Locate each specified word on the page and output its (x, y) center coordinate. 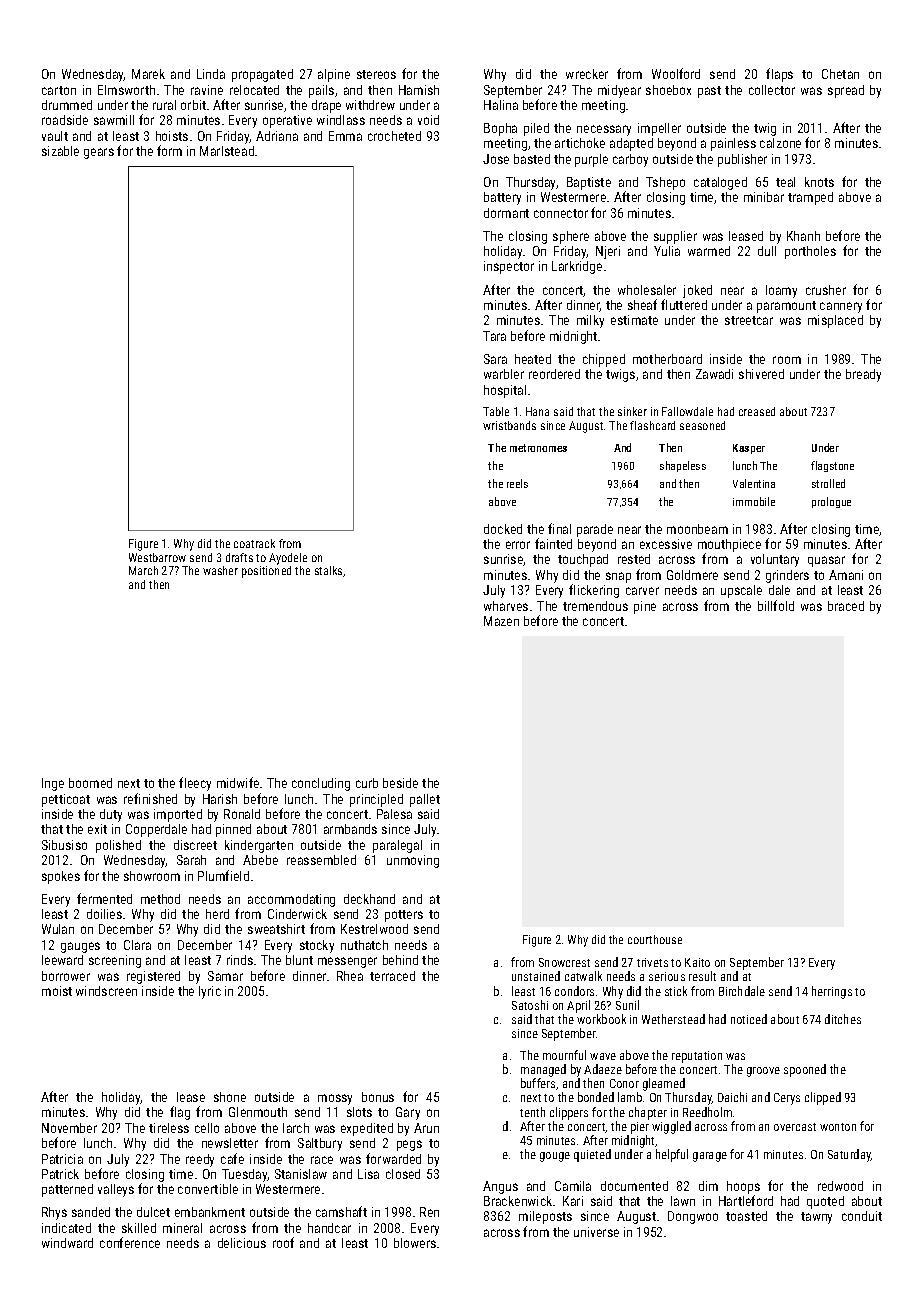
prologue (831, 502)
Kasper (749, 449)
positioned (266, 572)
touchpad (583, 560)
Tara (494, 336)
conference (130, 1242)
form (169, 150)
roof (283, 1242)
